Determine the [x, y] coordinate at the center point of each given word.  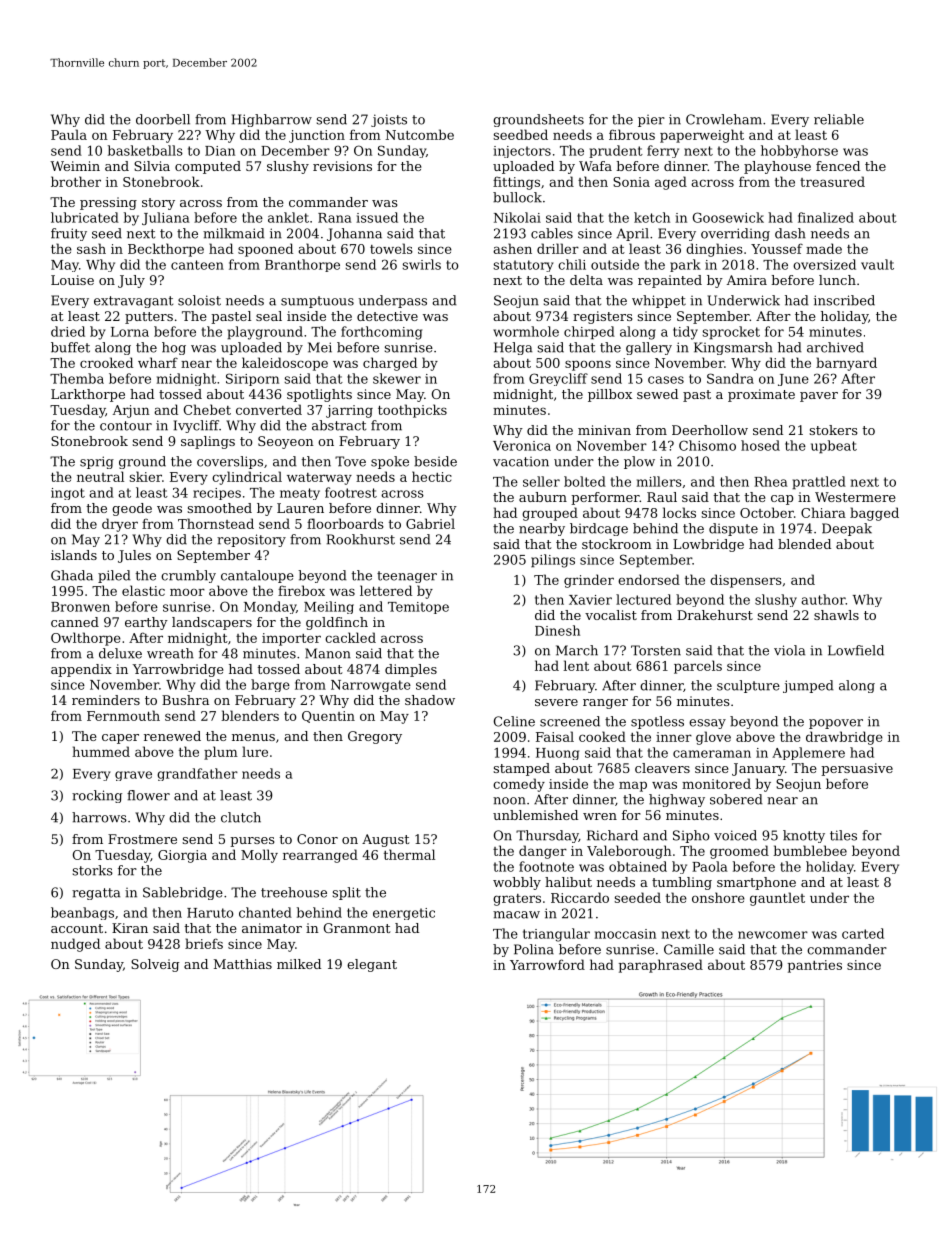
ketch [652, 217]
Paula [69, 134]
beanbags [82, 913]
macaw [516, 915]
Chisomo [707, 445]
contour [126, 426]
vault [877, 264]
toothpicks [412, 411]
